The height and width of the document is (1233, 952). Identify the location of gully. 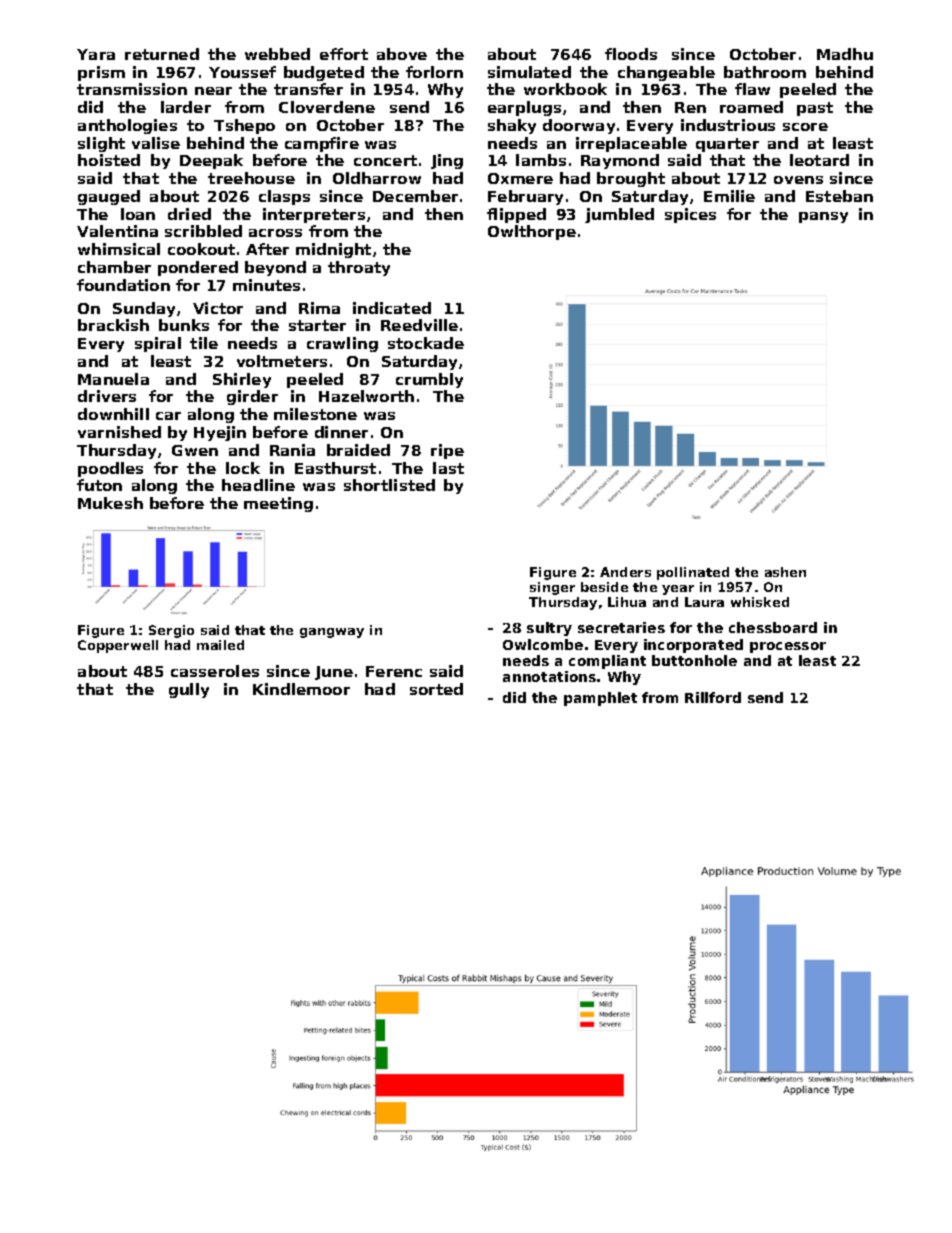
(189, 690).
